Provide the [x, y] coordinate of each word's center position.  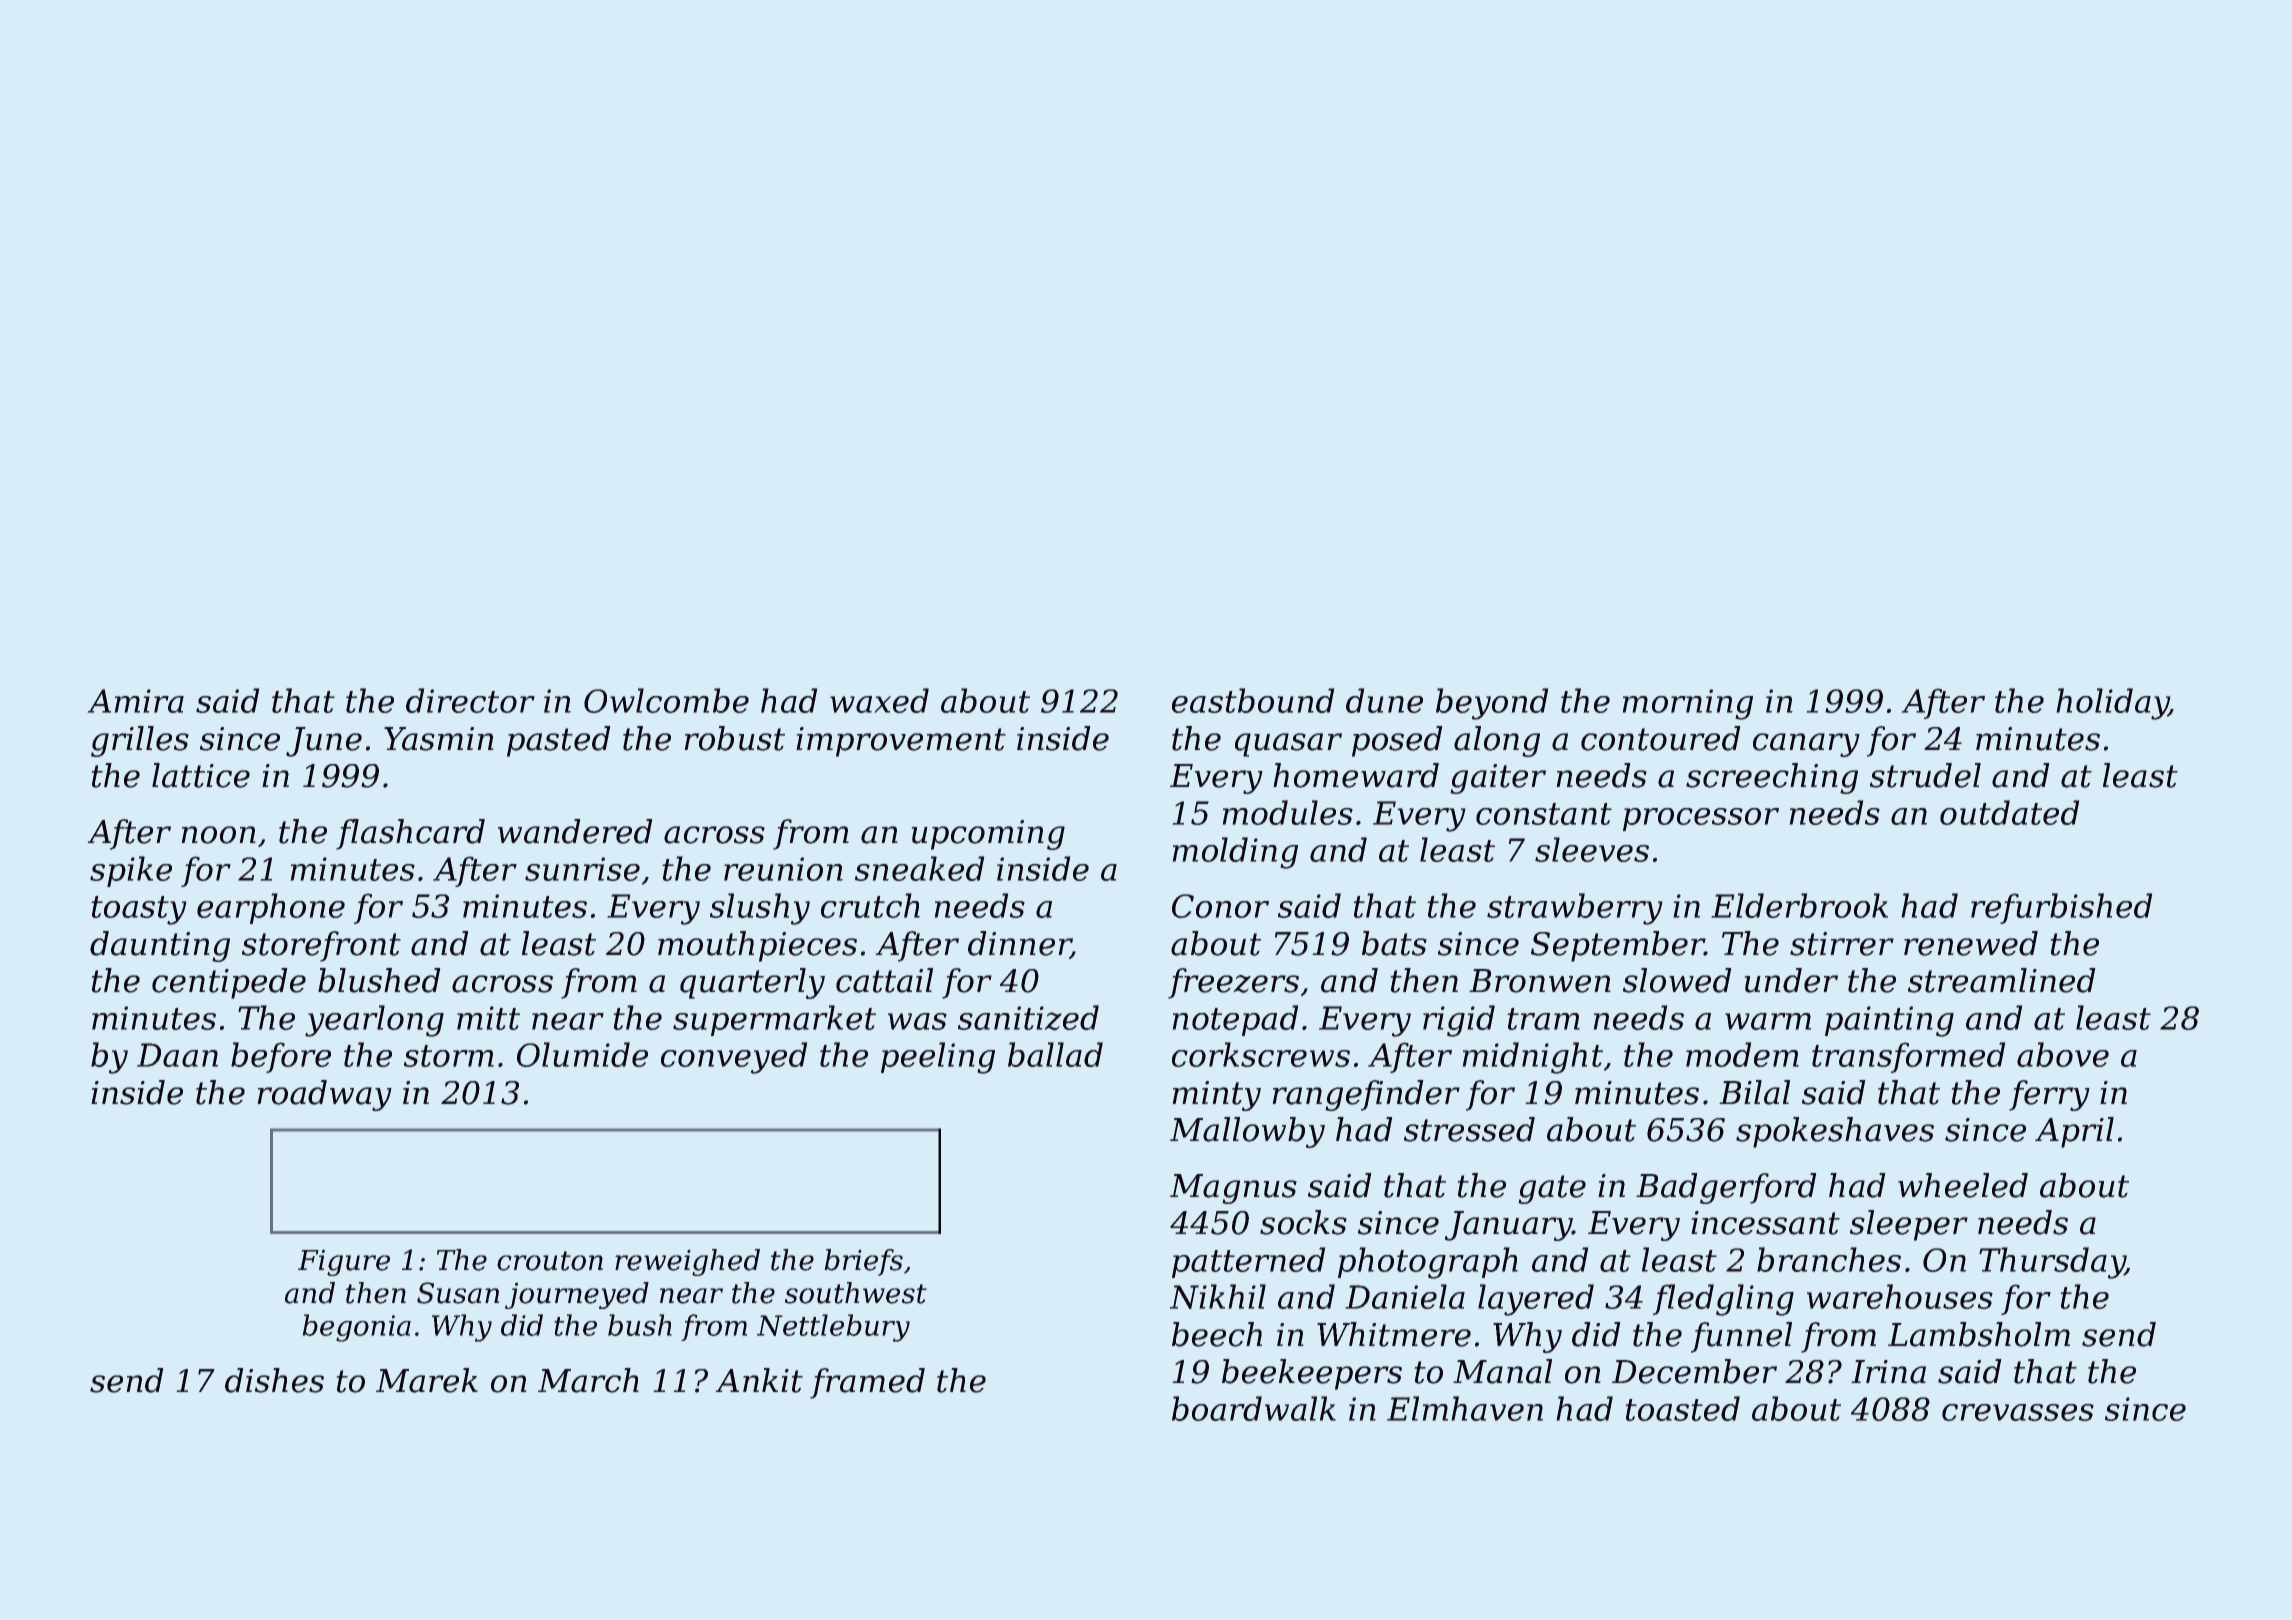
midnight [1532, 1058]
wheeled [1963, 1185]
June [324, 742]
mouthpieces [757, 946]
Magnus [1233, 1189]
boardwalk [1254, 1408]
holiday [2112, 704]
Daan [177, 1055]
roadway [324, 1095]
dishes [274, 1380]
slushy [760, 909]
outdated [2010, 812]
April [2074, 1132]
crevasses [2018, 1412]
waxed [879, 700]
